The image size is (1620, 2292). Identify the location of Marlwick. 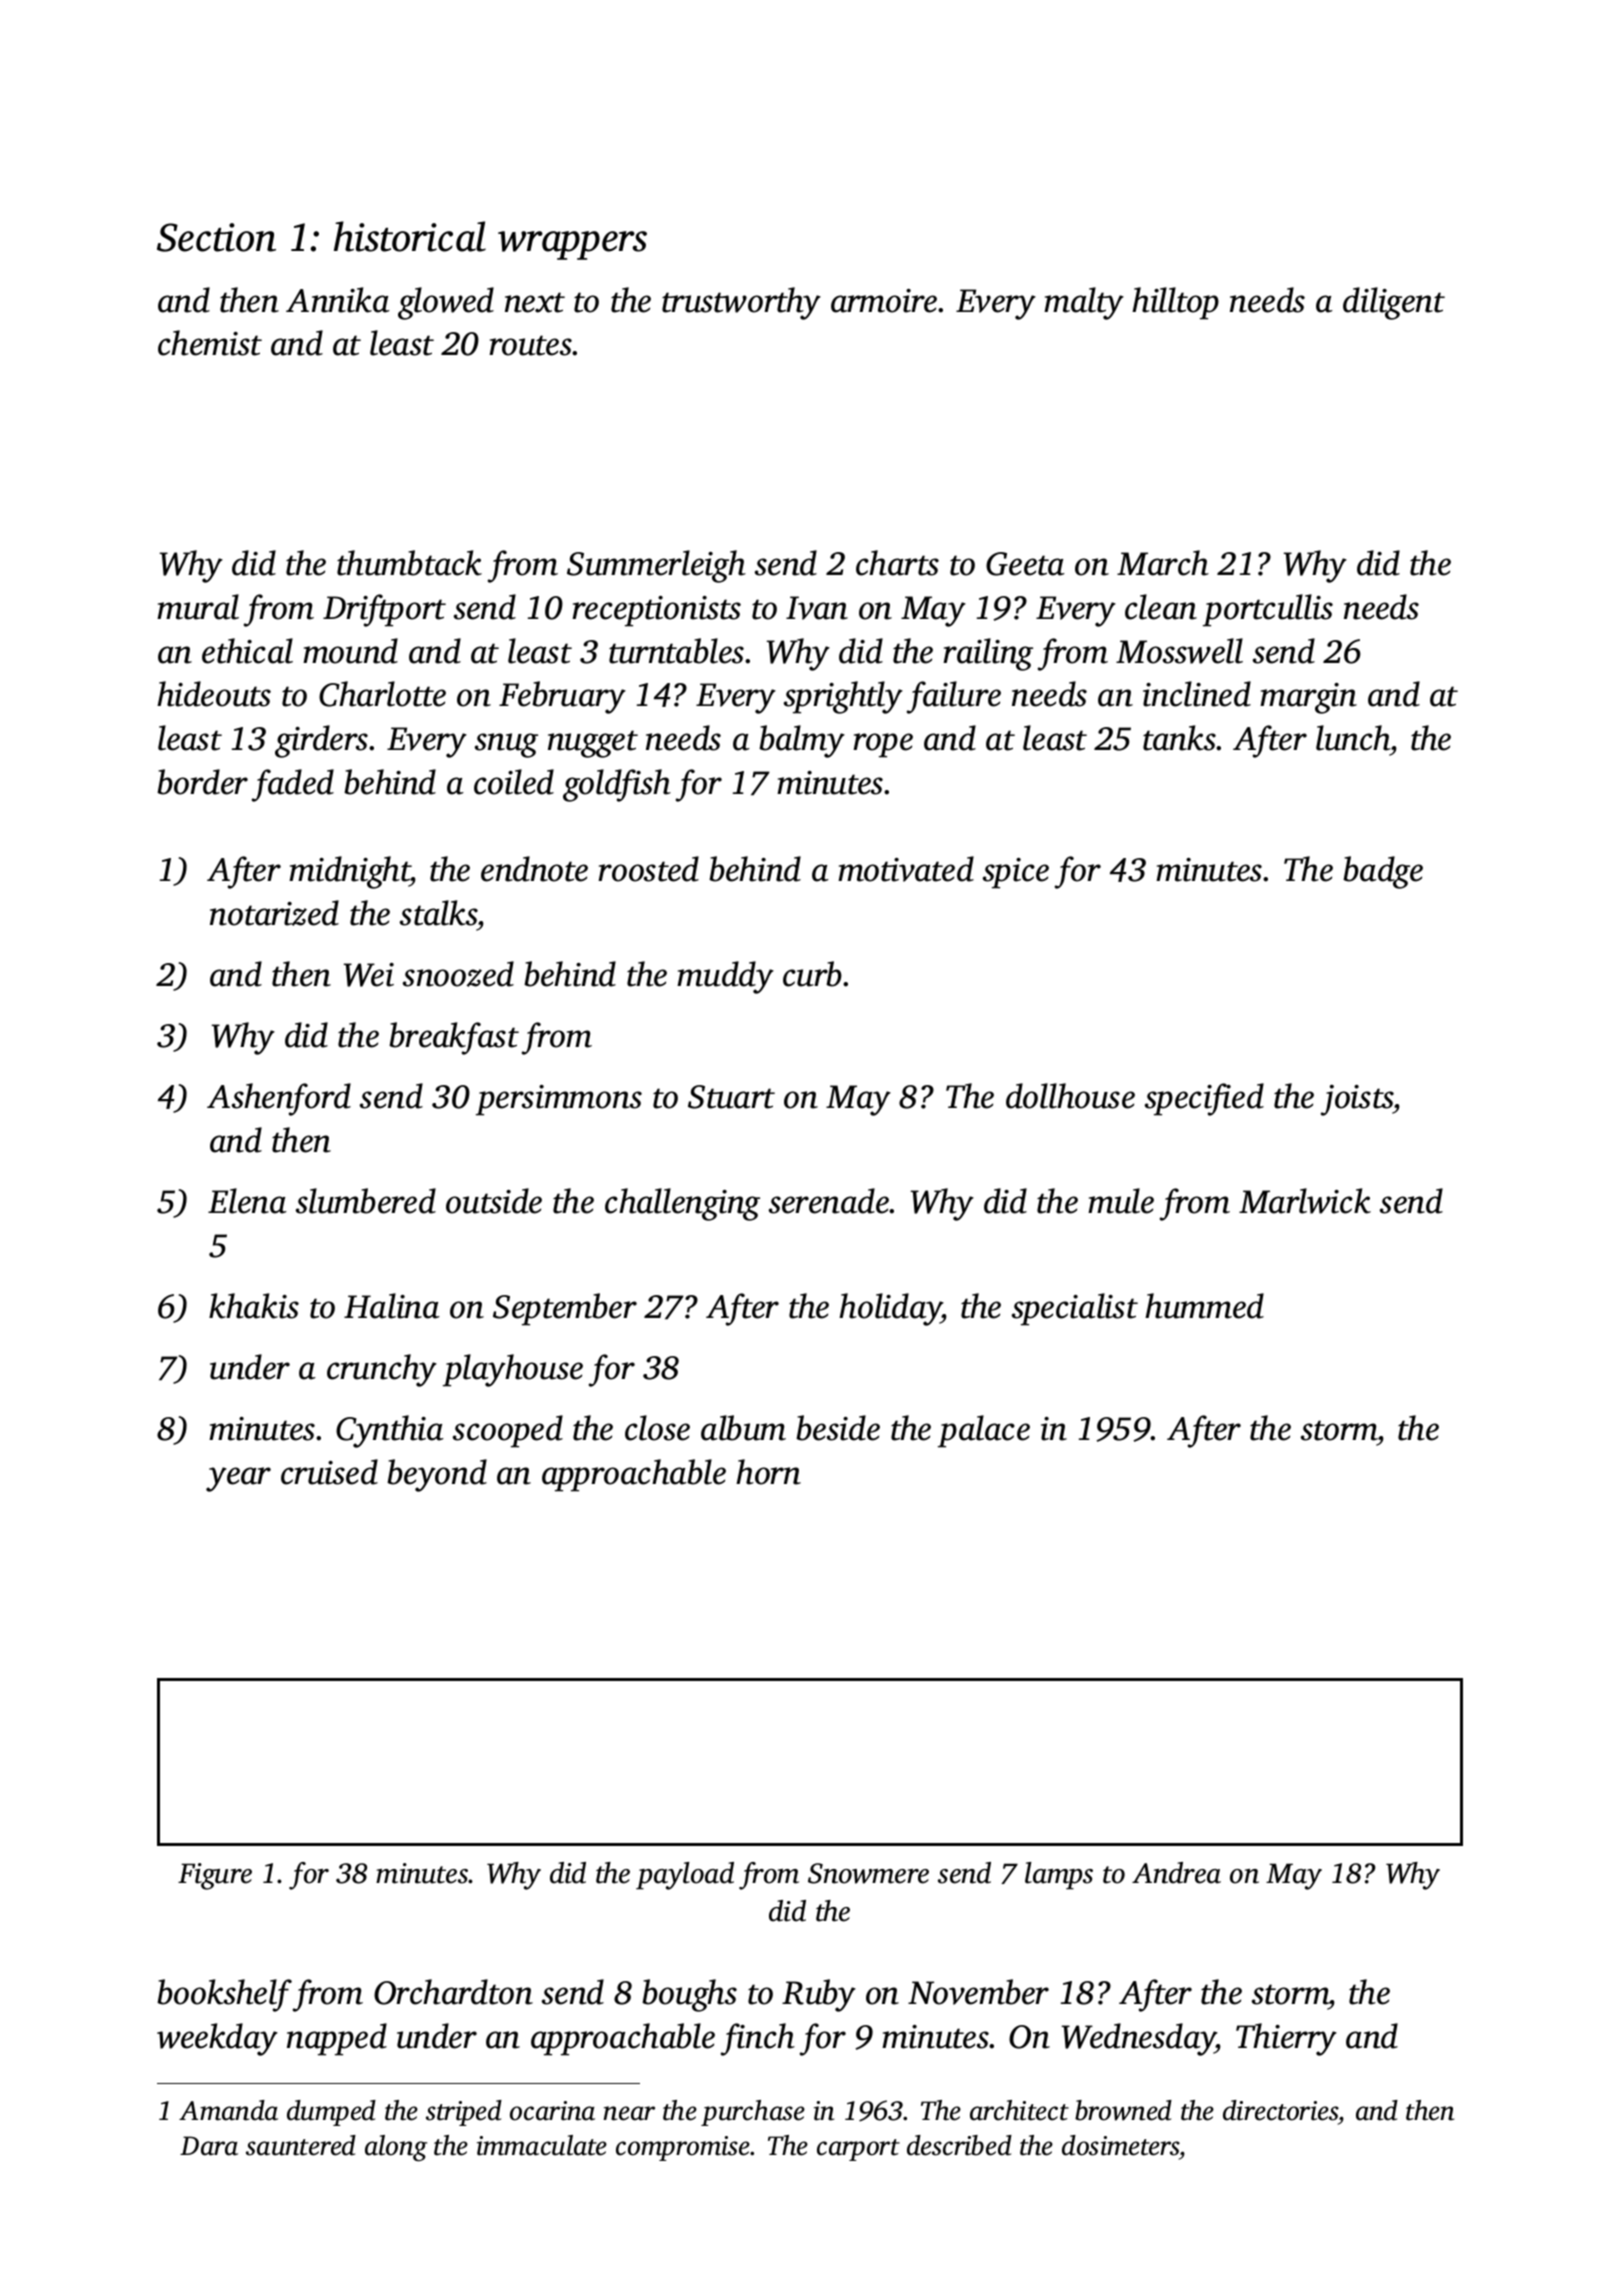
(1305, 1201).
